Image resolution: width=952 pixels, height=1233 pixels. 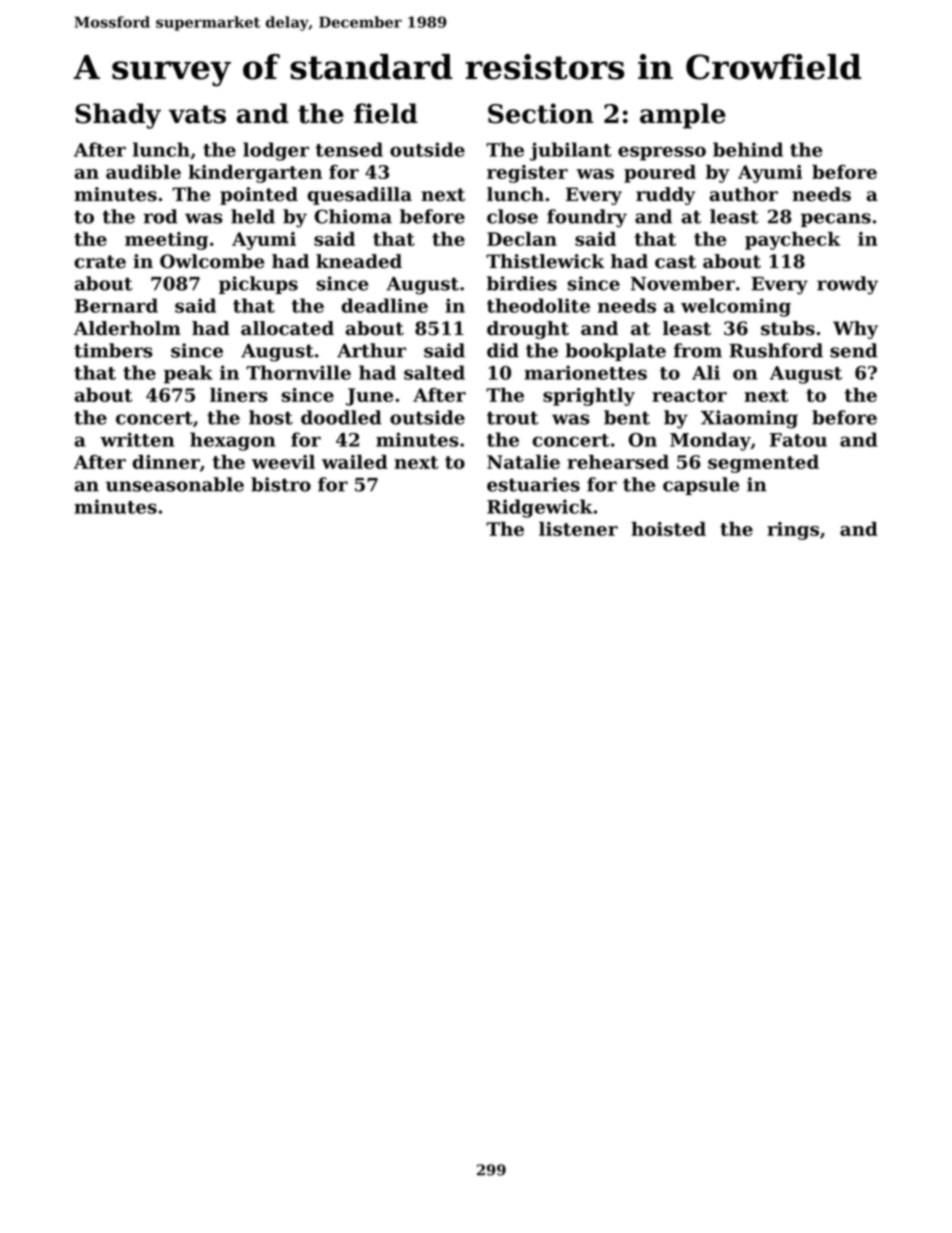 What do you see at coordinates (175, 484) in the image?
I see `unseasonable` at bounding box center [175, 484].
